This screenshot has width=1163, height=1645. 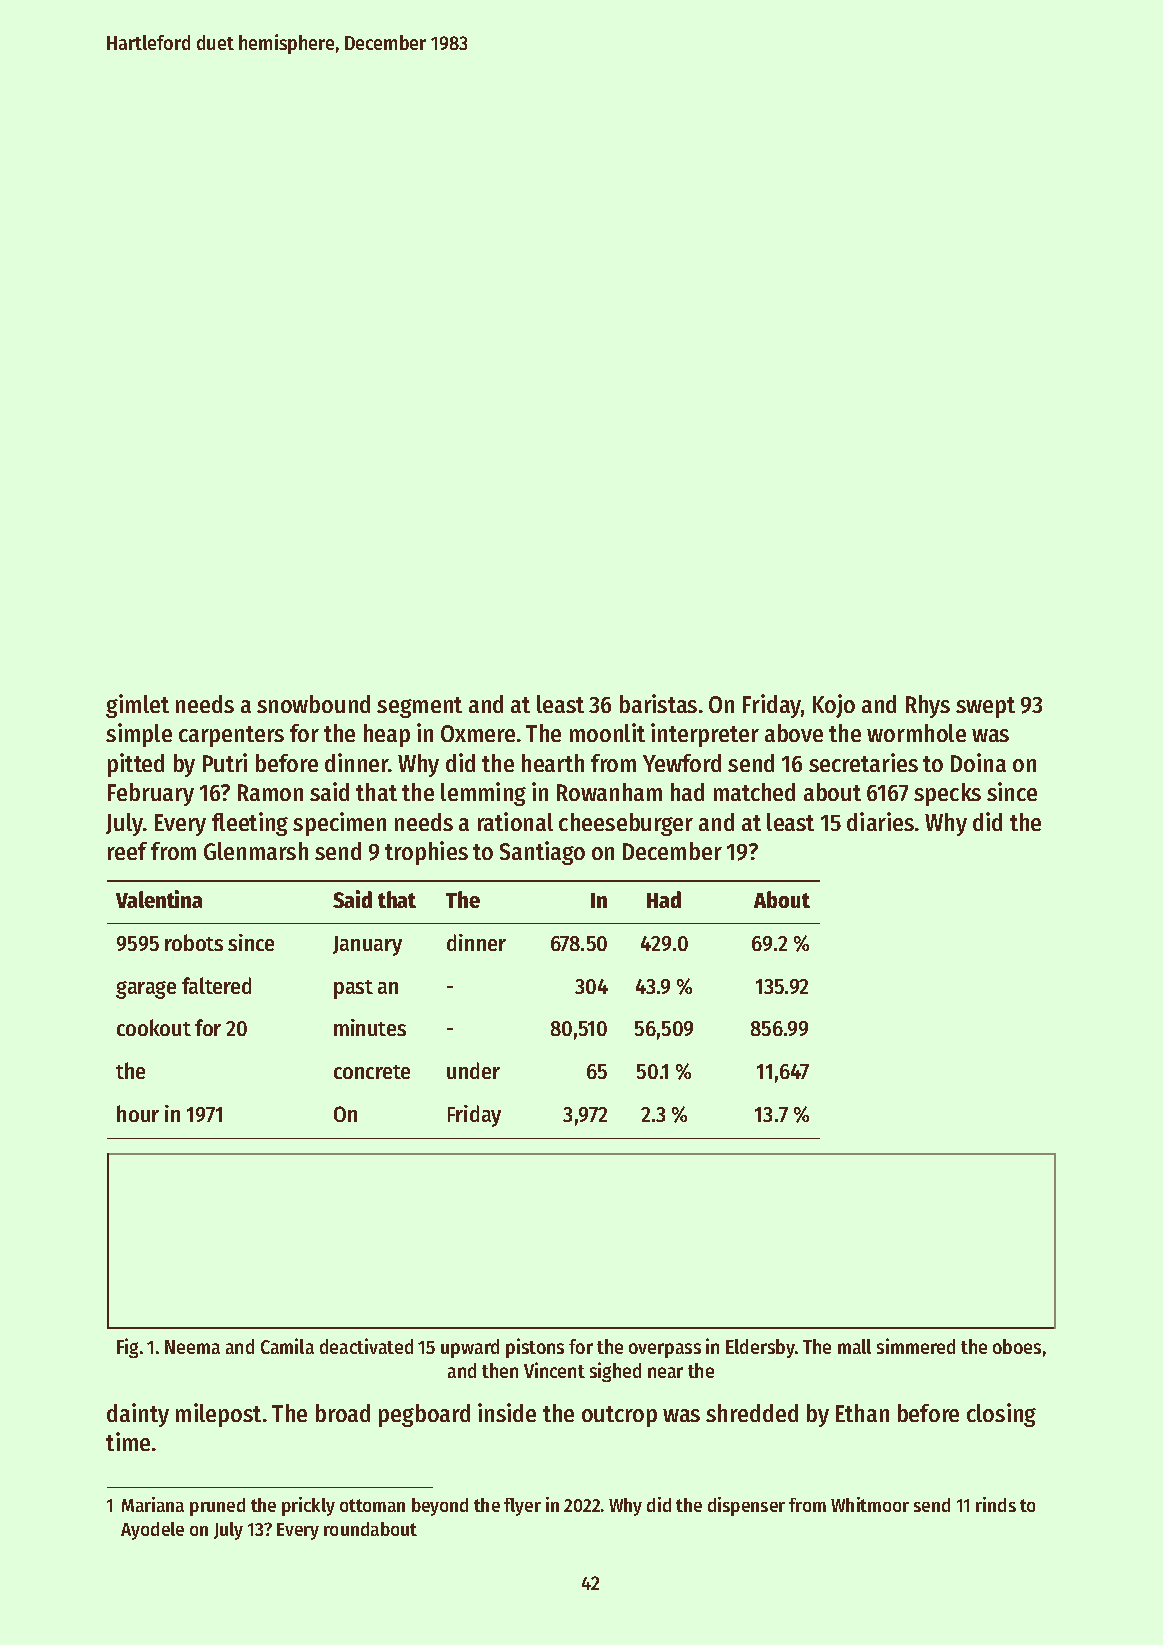 What do you see at coordinates (880, 821) in the screenshot?
I see `diaries` at bounding box center [880, 821].
